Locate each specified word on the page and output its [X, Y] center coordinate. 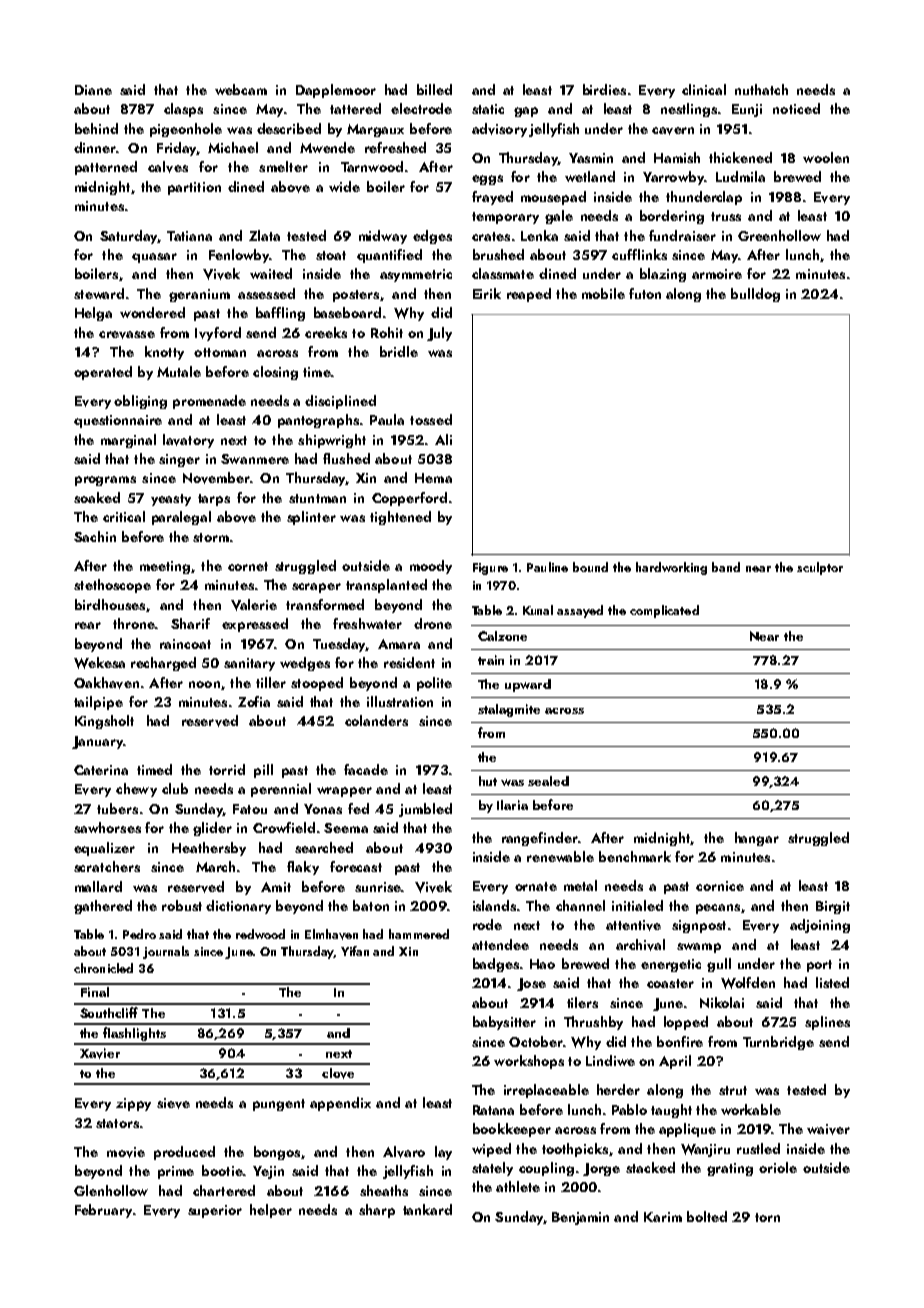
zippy [133, 1104]
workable [751, 1109]
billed [434, 89]
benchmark [635, 856]
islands [494, 905]
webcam [241, 89]
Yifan [355, 951]
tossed [431, 419]
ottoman [220, 352]
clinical [704, 89]
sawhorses [107, 827]
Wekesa [99, 663]
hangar [757, 839]
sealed [548, 781]
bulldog [755, 295]
